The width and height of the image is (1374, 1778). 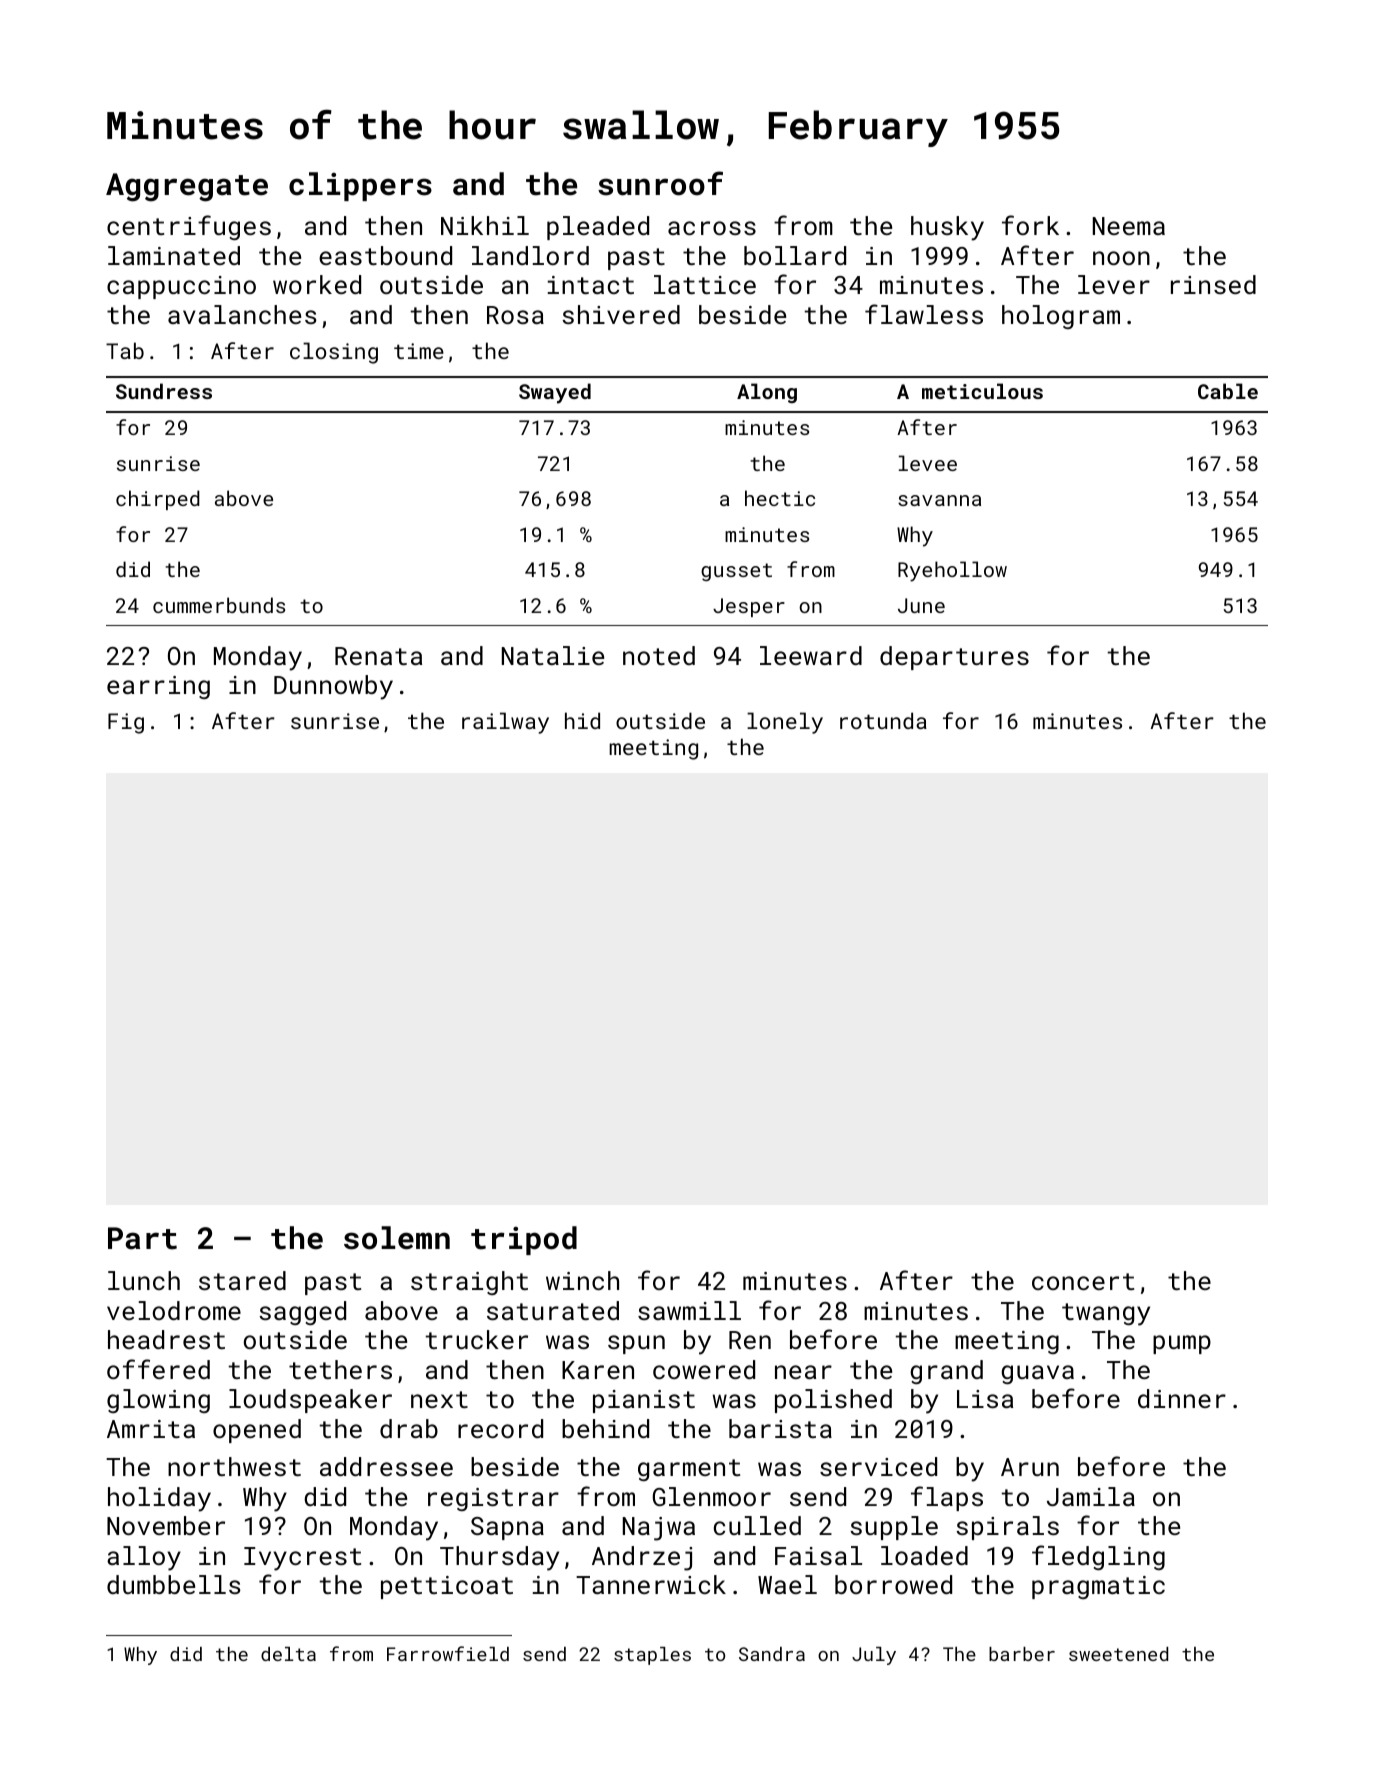 I want to click on noted, so click(x=659, y=655).
